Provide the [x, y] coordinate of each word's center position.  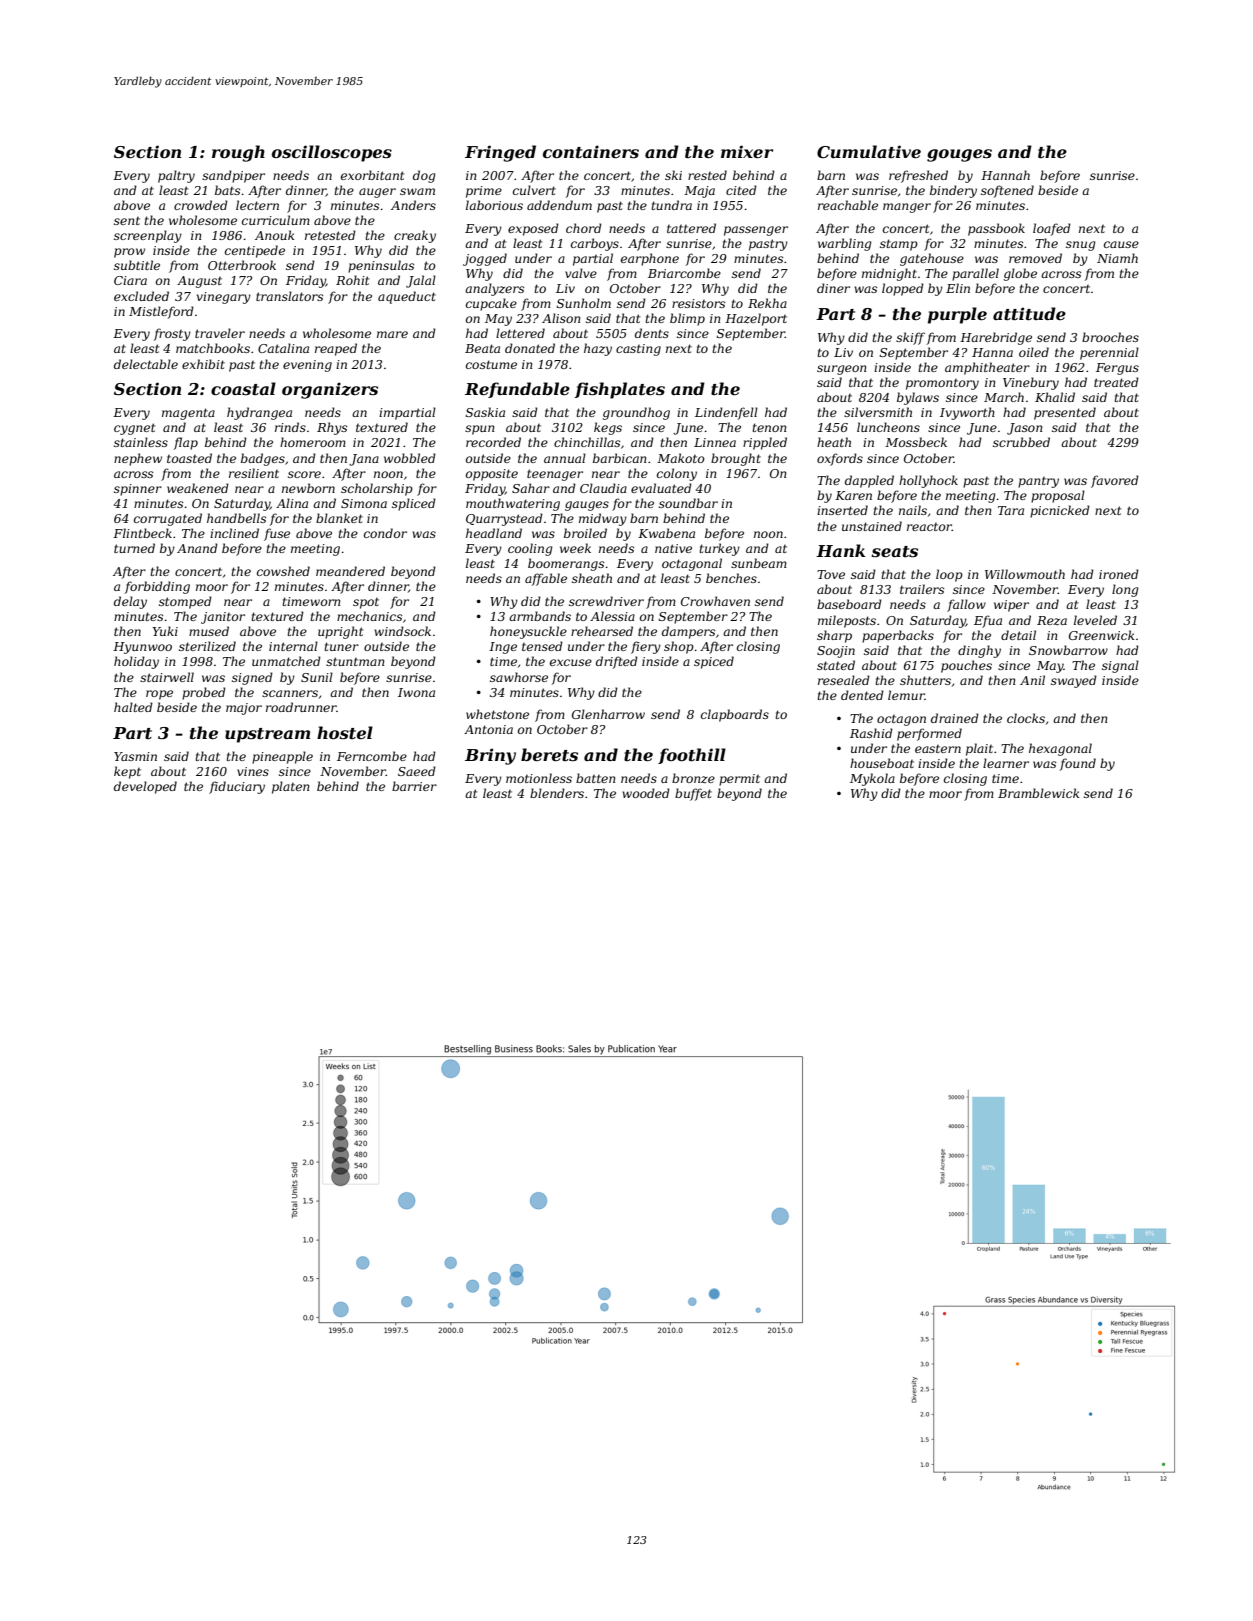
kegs [608, 428]
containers [591, 151]
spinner [138, 490]
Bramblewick [1039, 793]
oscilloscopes [332, 153]
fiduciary [237, 787]
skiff [910, 338]
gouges [959, 155]
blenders [557, 793]
